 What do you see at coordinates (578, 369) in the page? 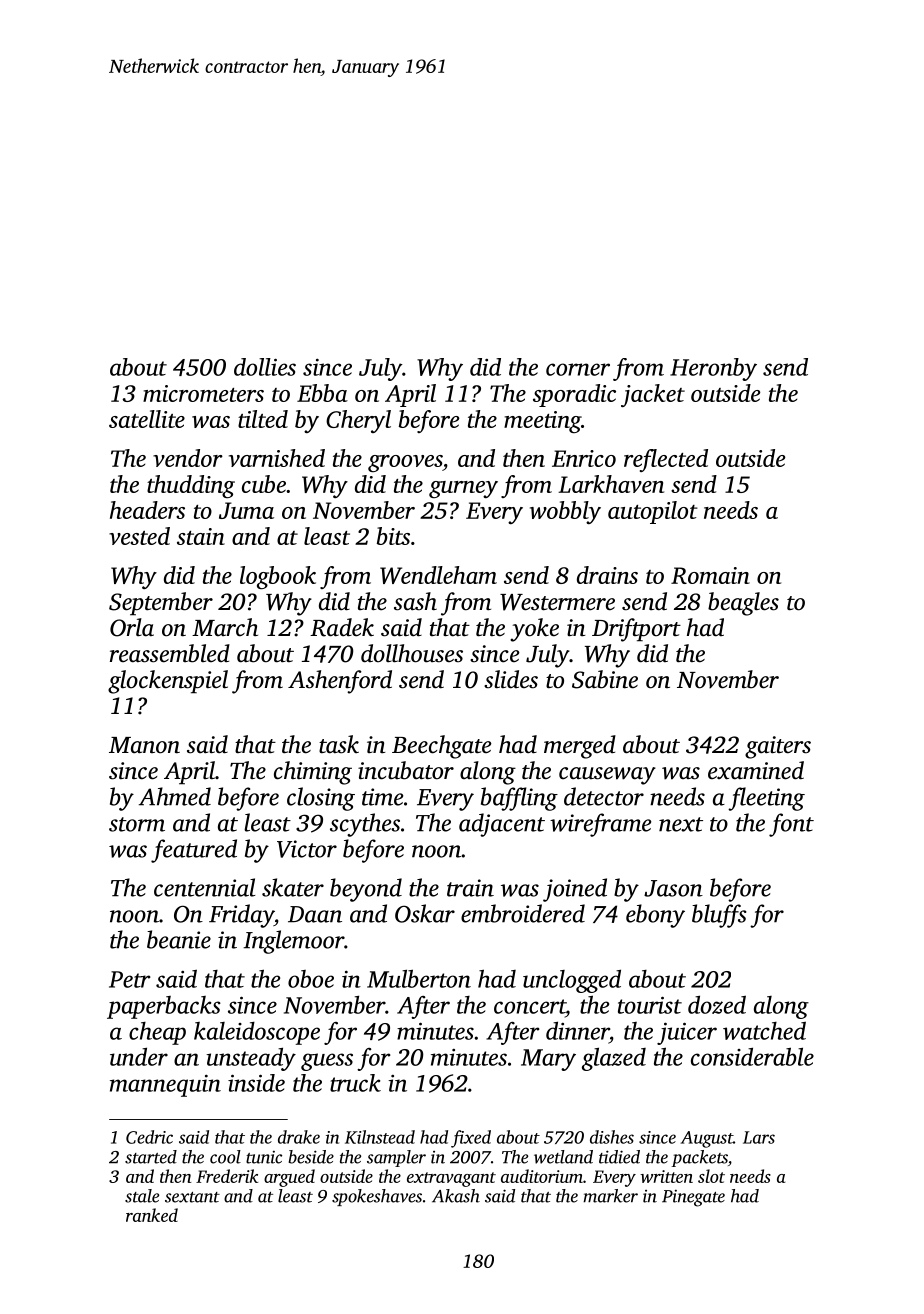
I see `corner` at bounding box center [578, 369].
